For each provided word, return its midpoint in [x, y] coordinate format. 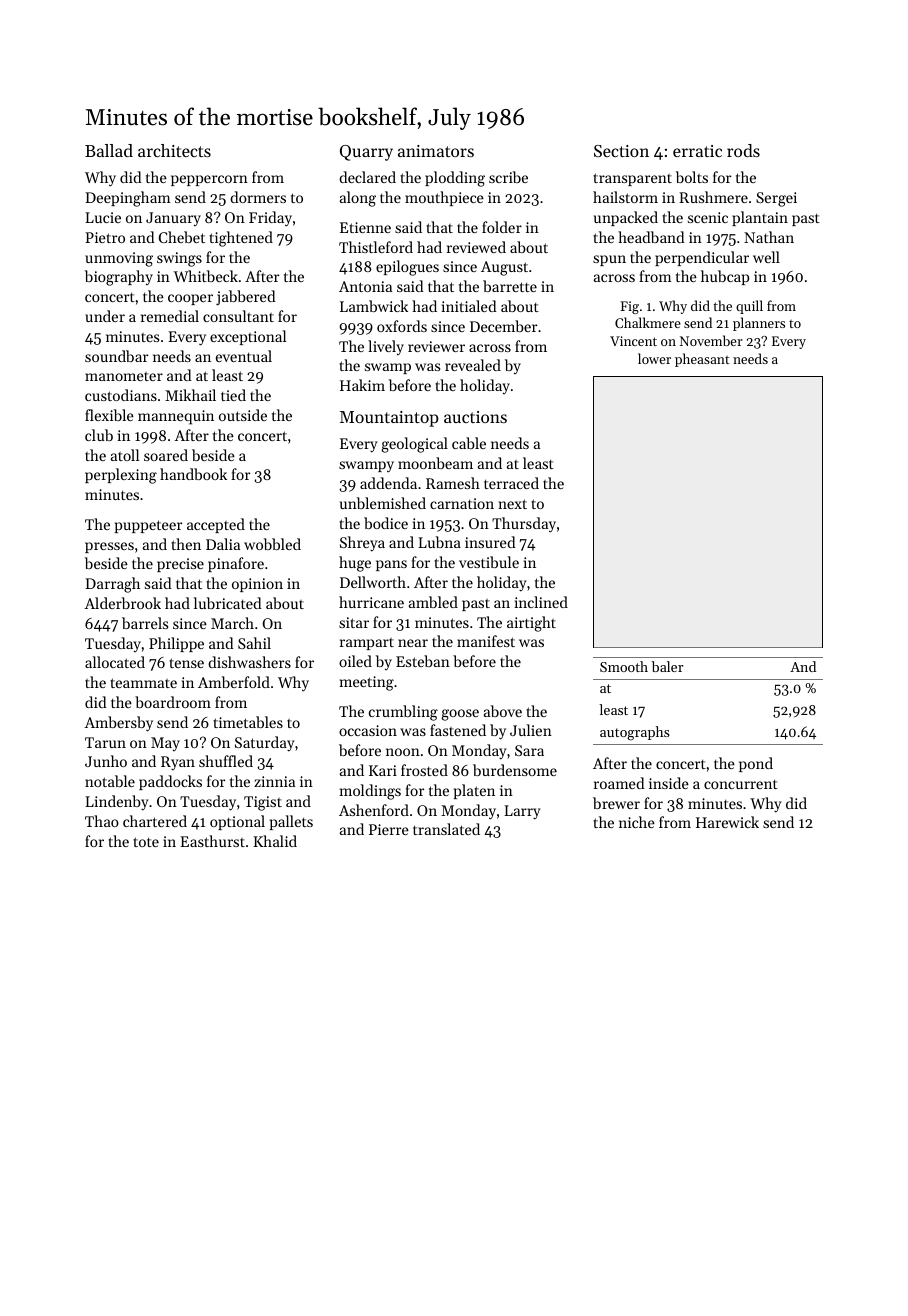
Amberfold [234, 682]
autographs [635, 733]
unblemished [383, 503]
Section [621, 151]
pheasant [702, 360]
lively [386, 347]
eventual [244, 356]
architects [174, 150]
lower [654, 358]
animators [436, 151]
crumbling [403, 713]
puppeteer [148, 526]
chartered [155, 821]
